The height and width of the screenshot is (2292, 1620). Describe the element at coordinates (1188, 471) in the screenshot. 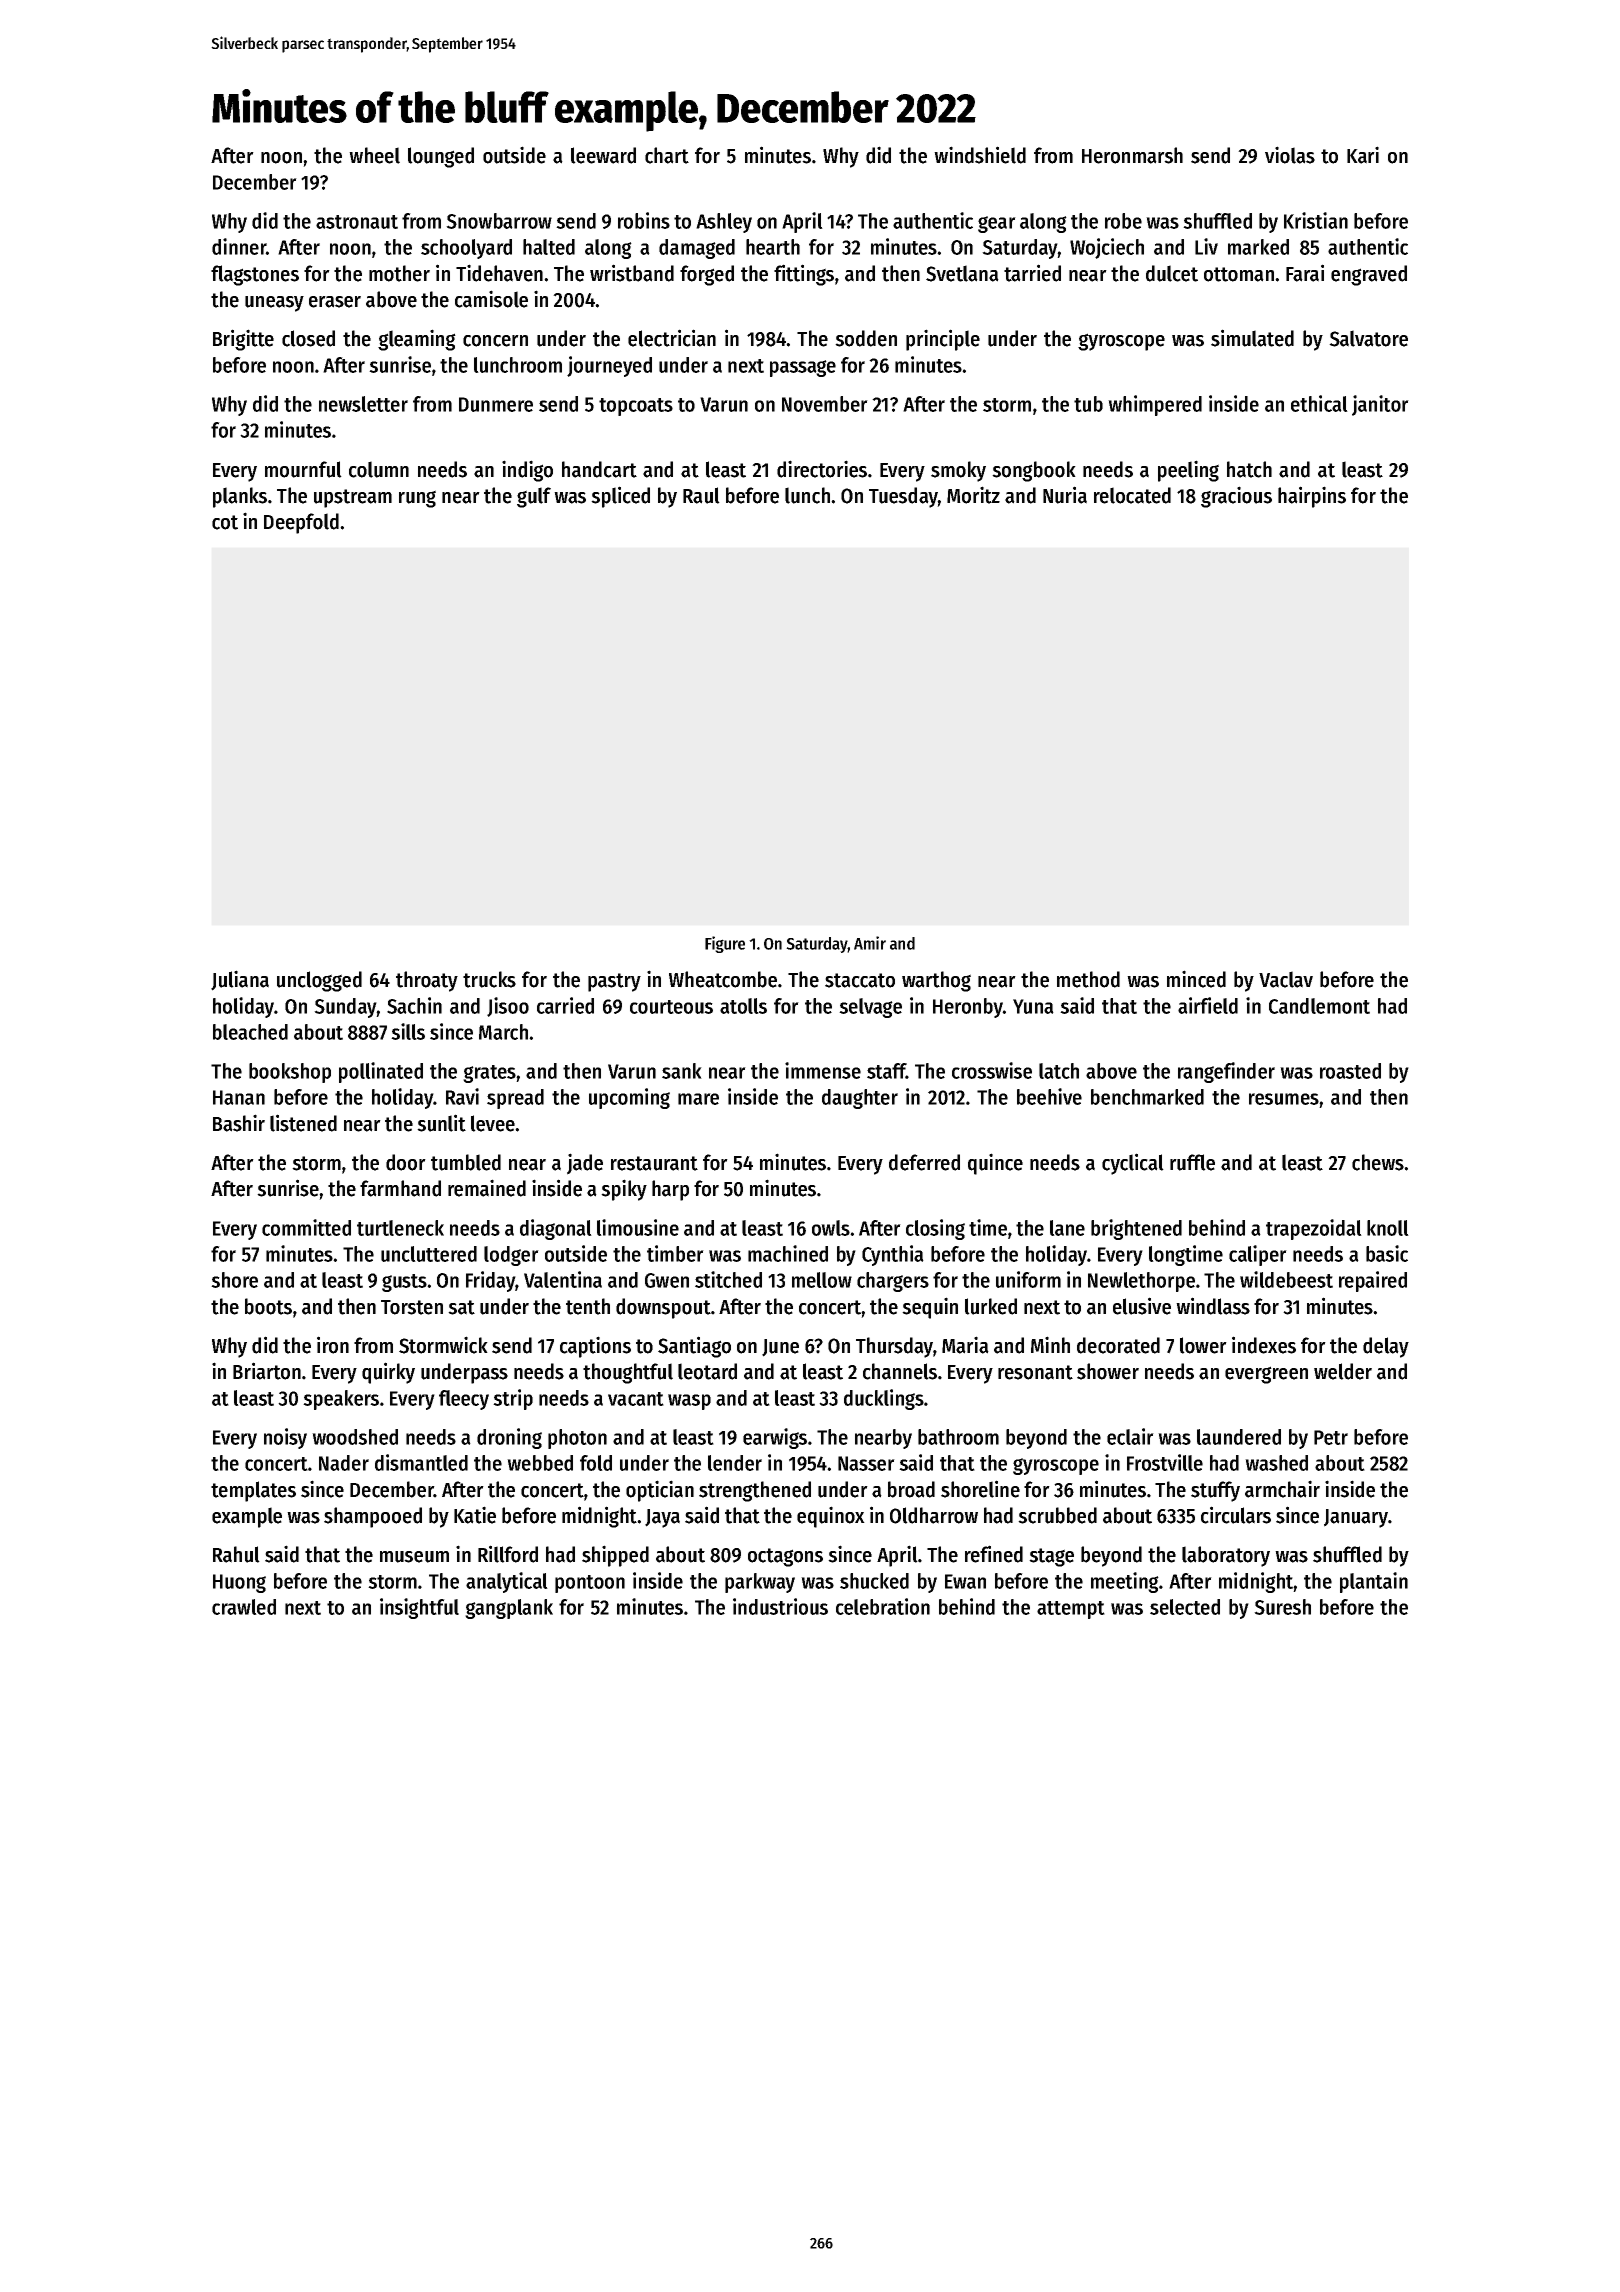

I see `peeling` at that location.
